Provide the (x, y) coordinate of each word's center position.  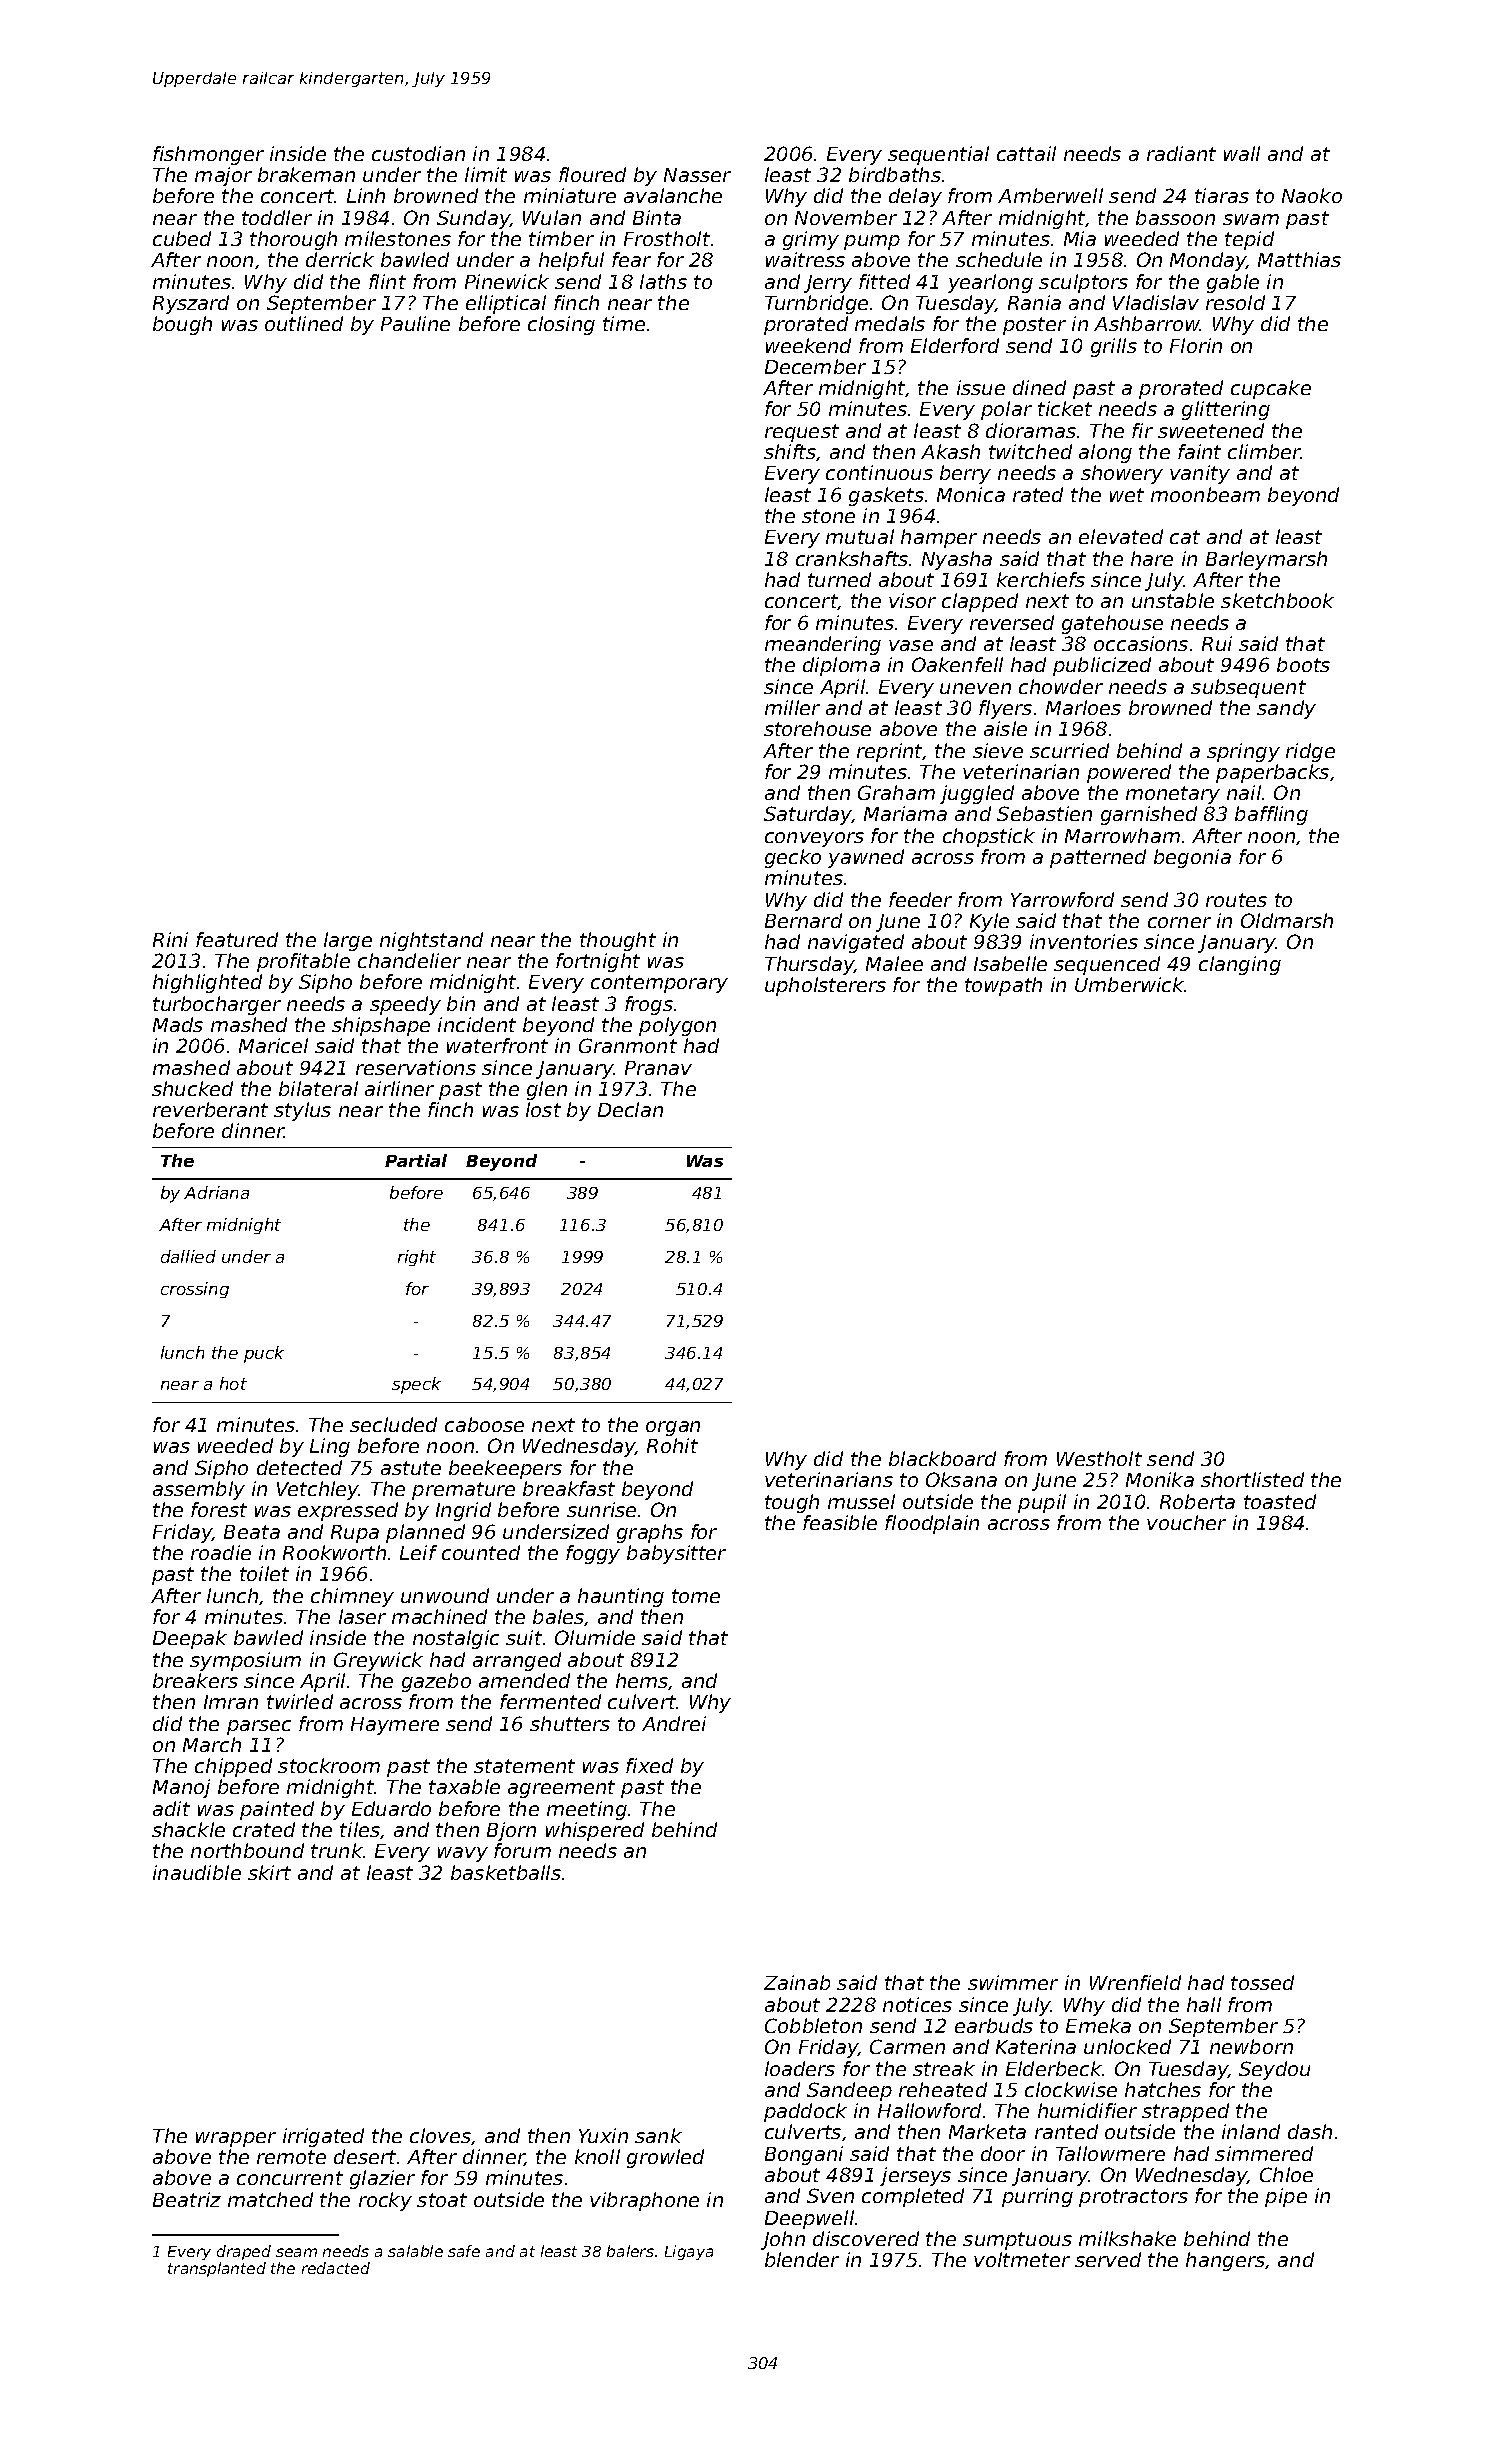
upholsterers (825, 986)
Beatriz (187, 2199)
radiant (1181, 153)
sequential (938, 155)
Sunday (473, 219)
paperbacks (1272, 773)
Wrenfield (1135, 1982)
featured (237, 939)
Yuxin (603, 2135)
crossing (195, 1290)
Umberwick (1130, 984)
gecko (793, 858)
